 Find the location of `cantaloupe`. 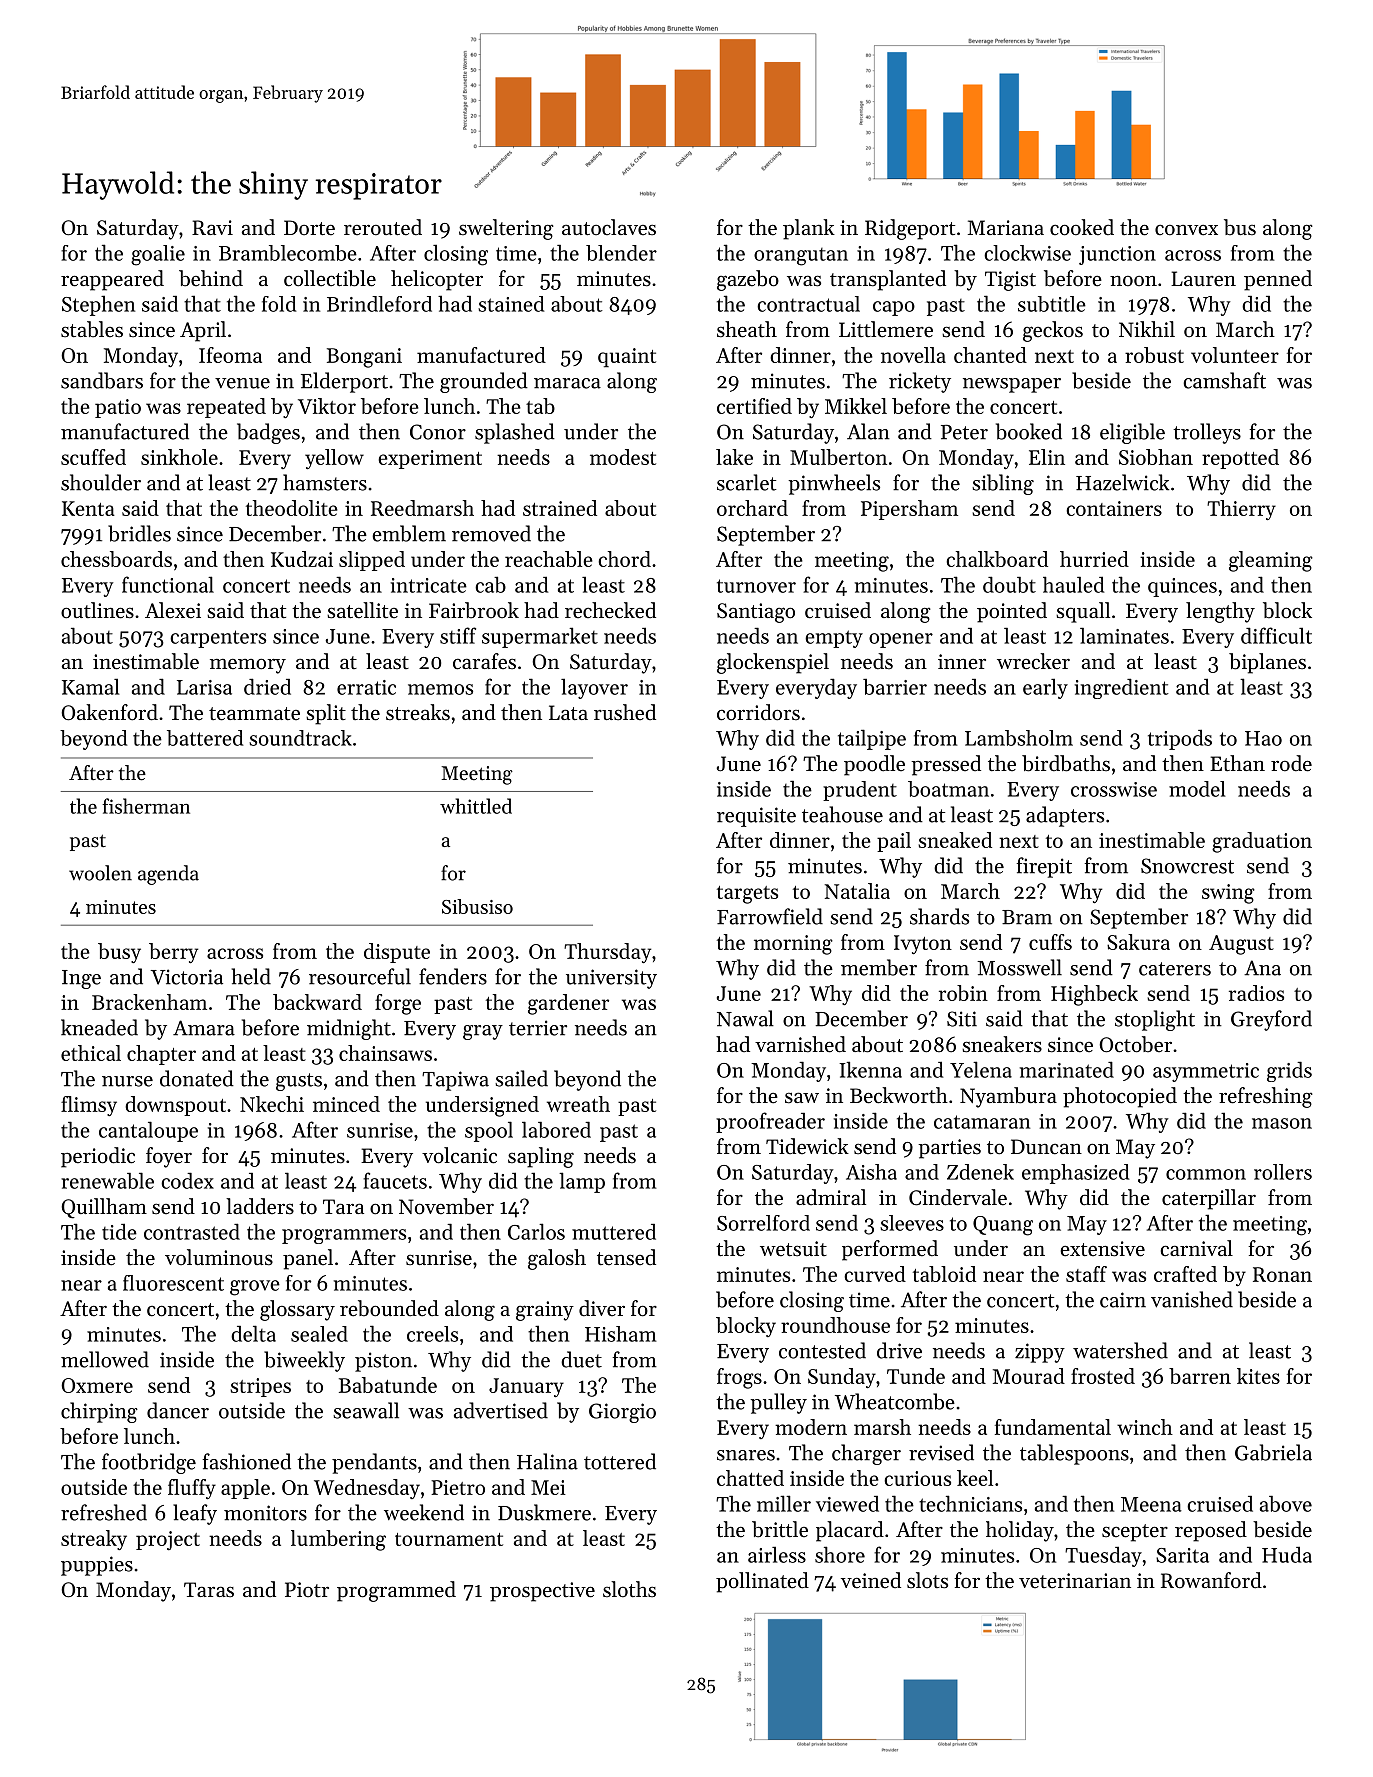

cantaloupe is located at coordinates (148, 1131).
